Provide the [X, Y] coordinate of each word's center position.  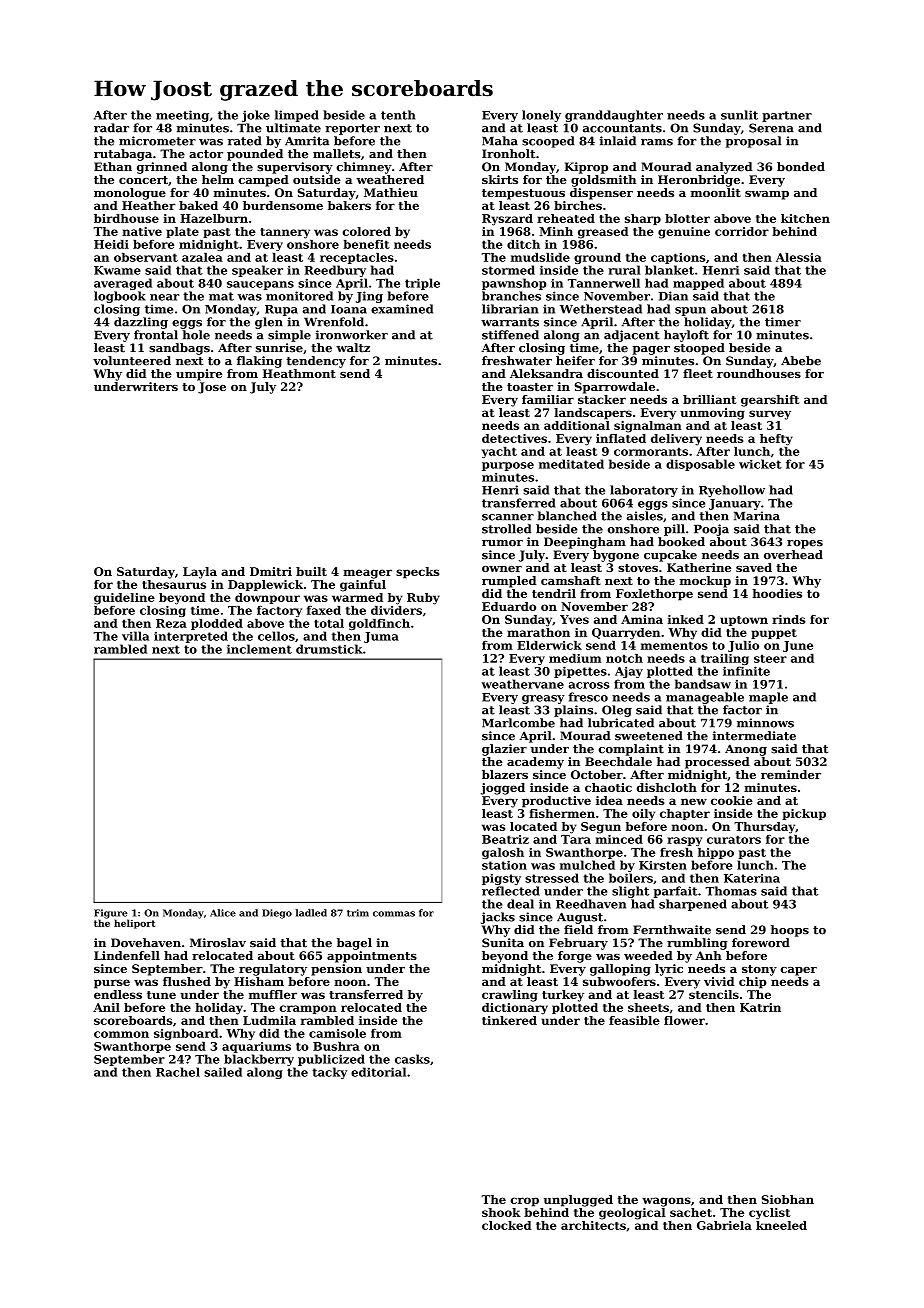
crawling [510, 996]
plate [182, 232]
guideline [124, 599]
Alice [223, 913]
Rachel [178, 1072]
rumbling [697, 944]
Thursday [764, 828]
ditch [523, 244]
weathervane [522, 684]
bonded [801, 167]
